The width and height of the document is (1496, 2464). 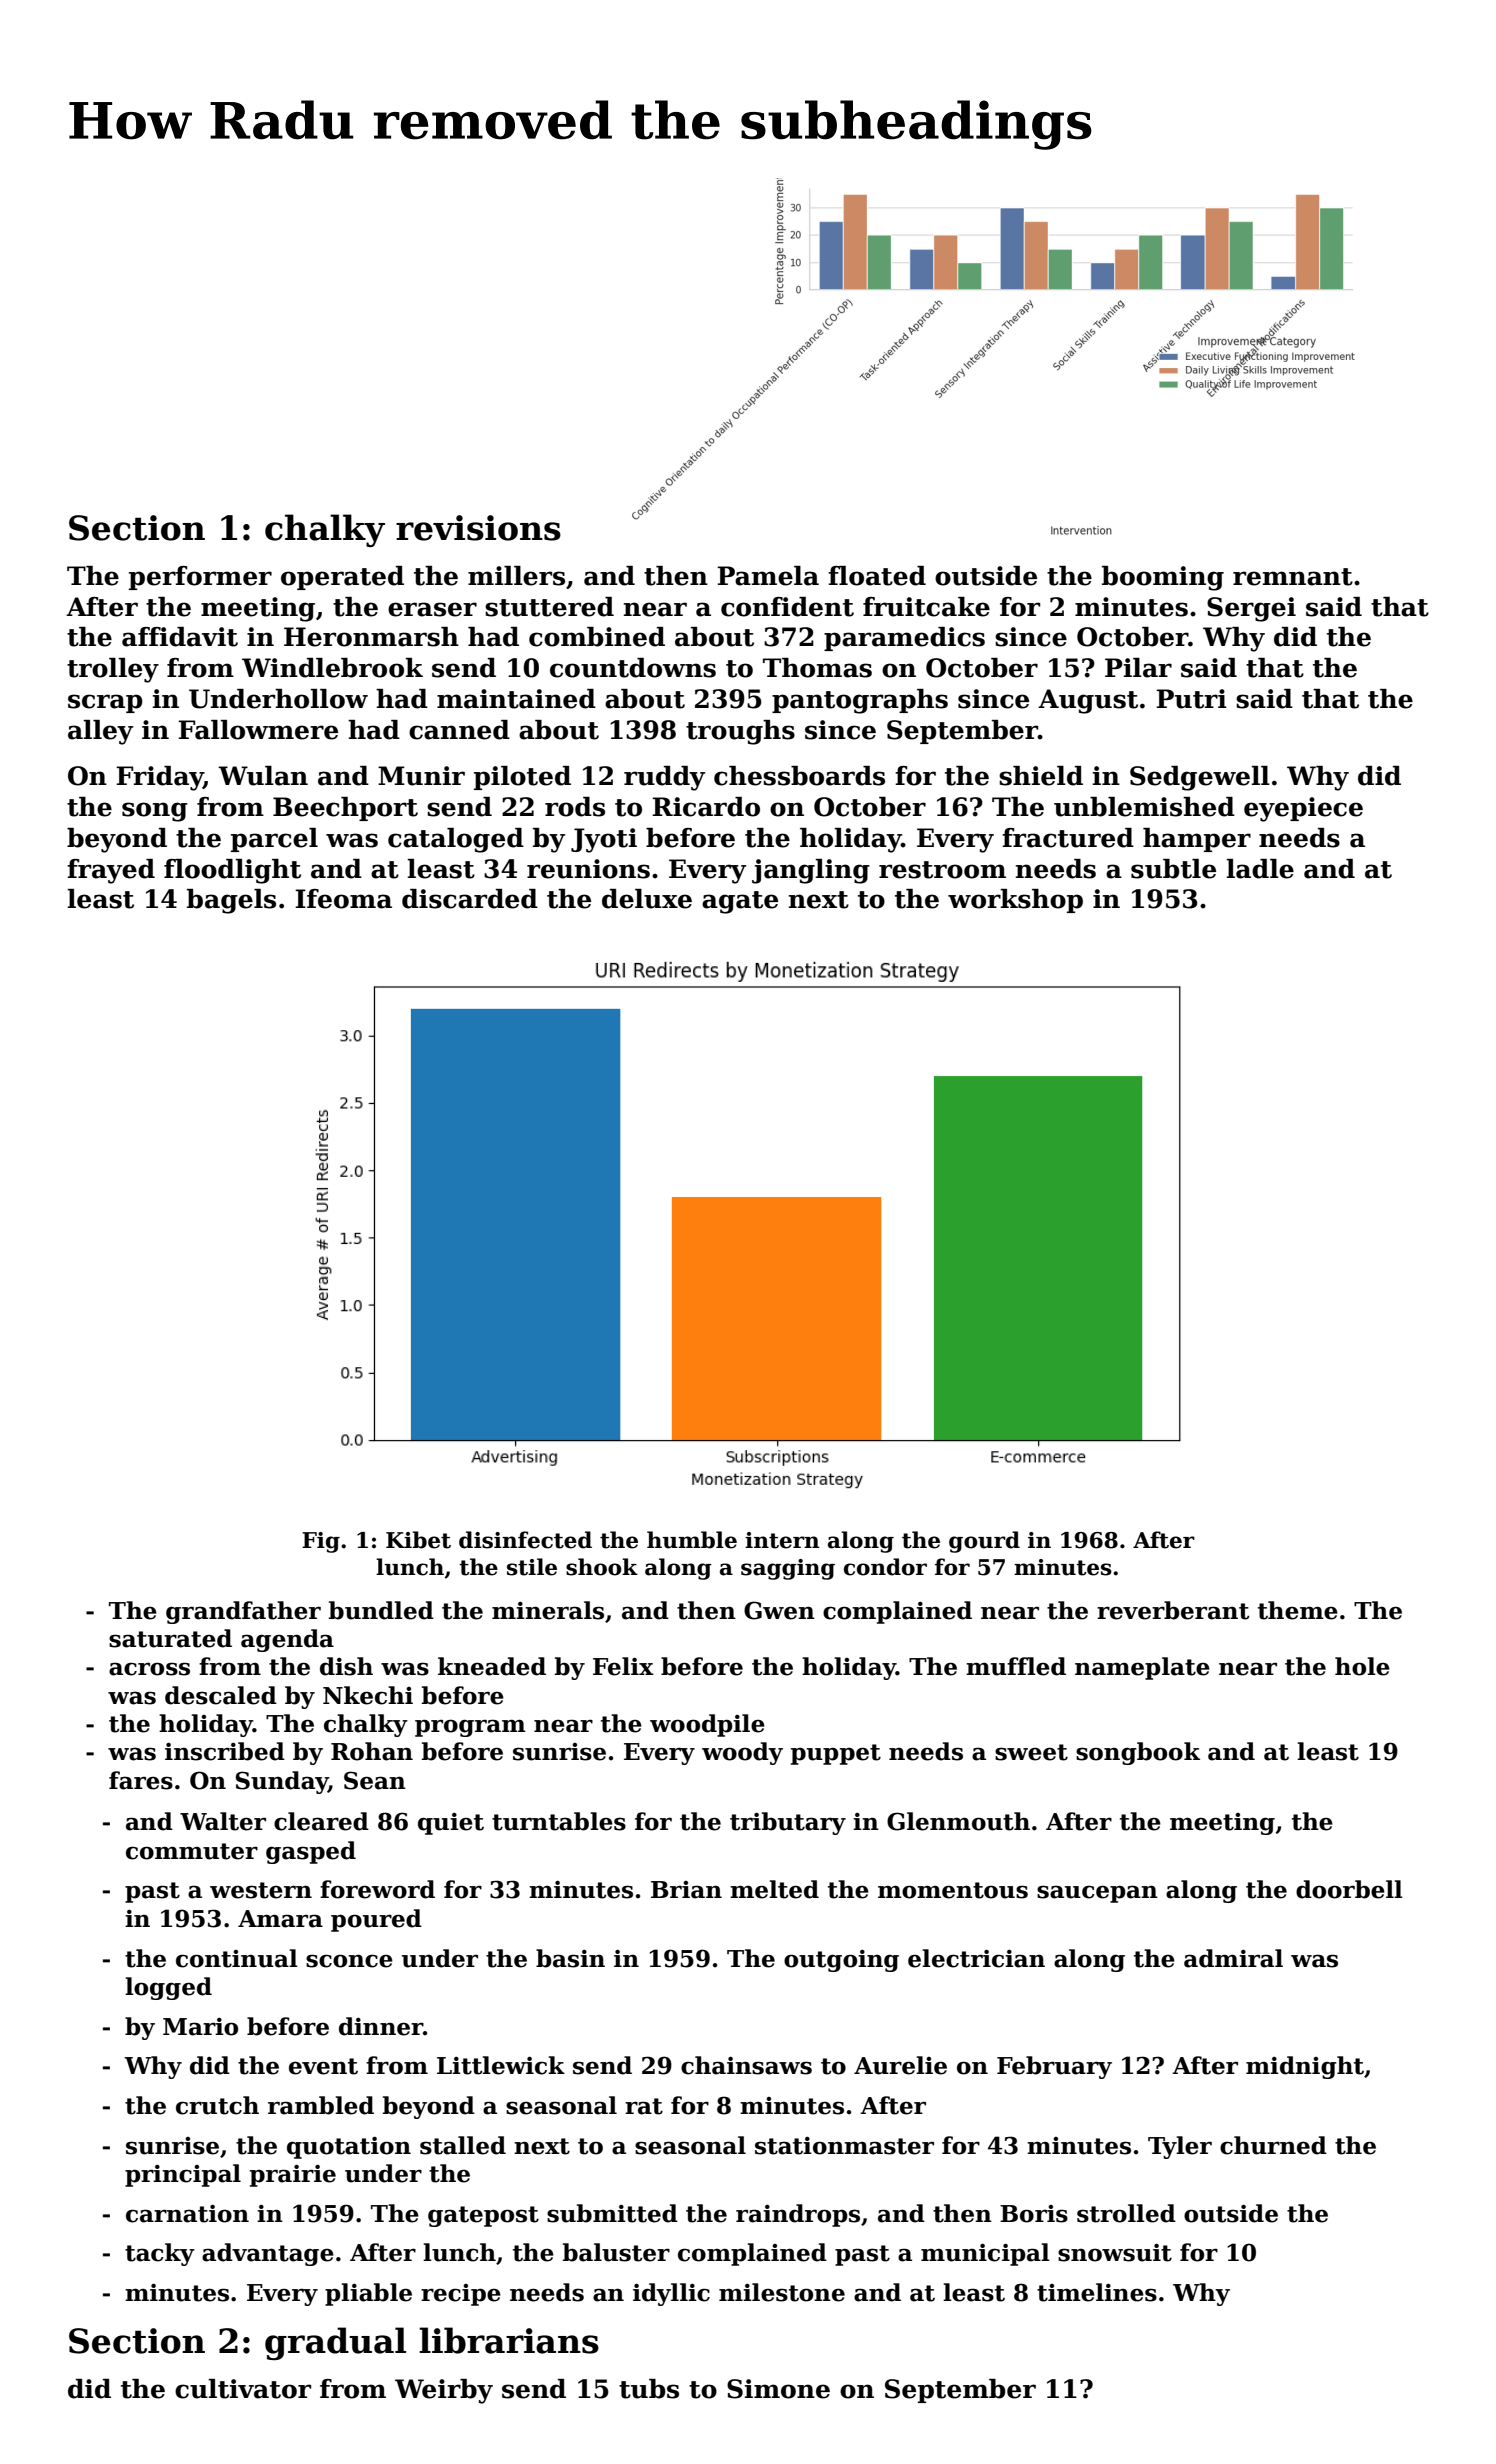 What do you see at coordinates (381, 2026) in the document?
I see `dinner` at bounding box center [381, 2026].
